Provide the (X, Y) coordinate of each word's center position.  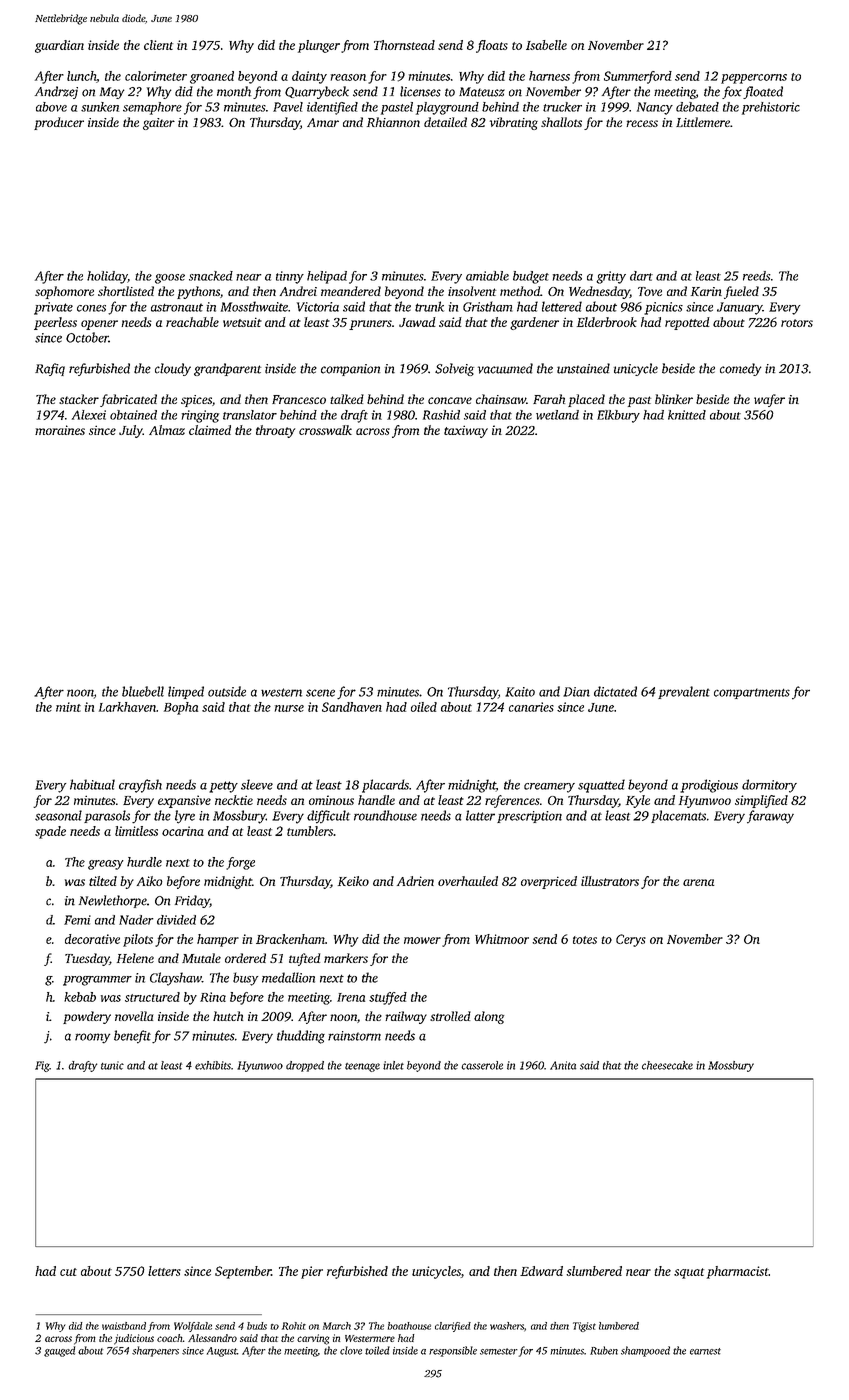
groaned (212, 77)
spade (50, 832)
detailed (445, 122)
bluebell (143, 691)
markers (346, 958)
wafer (769, 400)
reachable (192, 322)
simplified (761, 801)
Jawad (417, 322)
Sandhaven (352, 707)
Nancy (655, 108)
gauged (59, 1351)
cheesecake (667, 1065)
